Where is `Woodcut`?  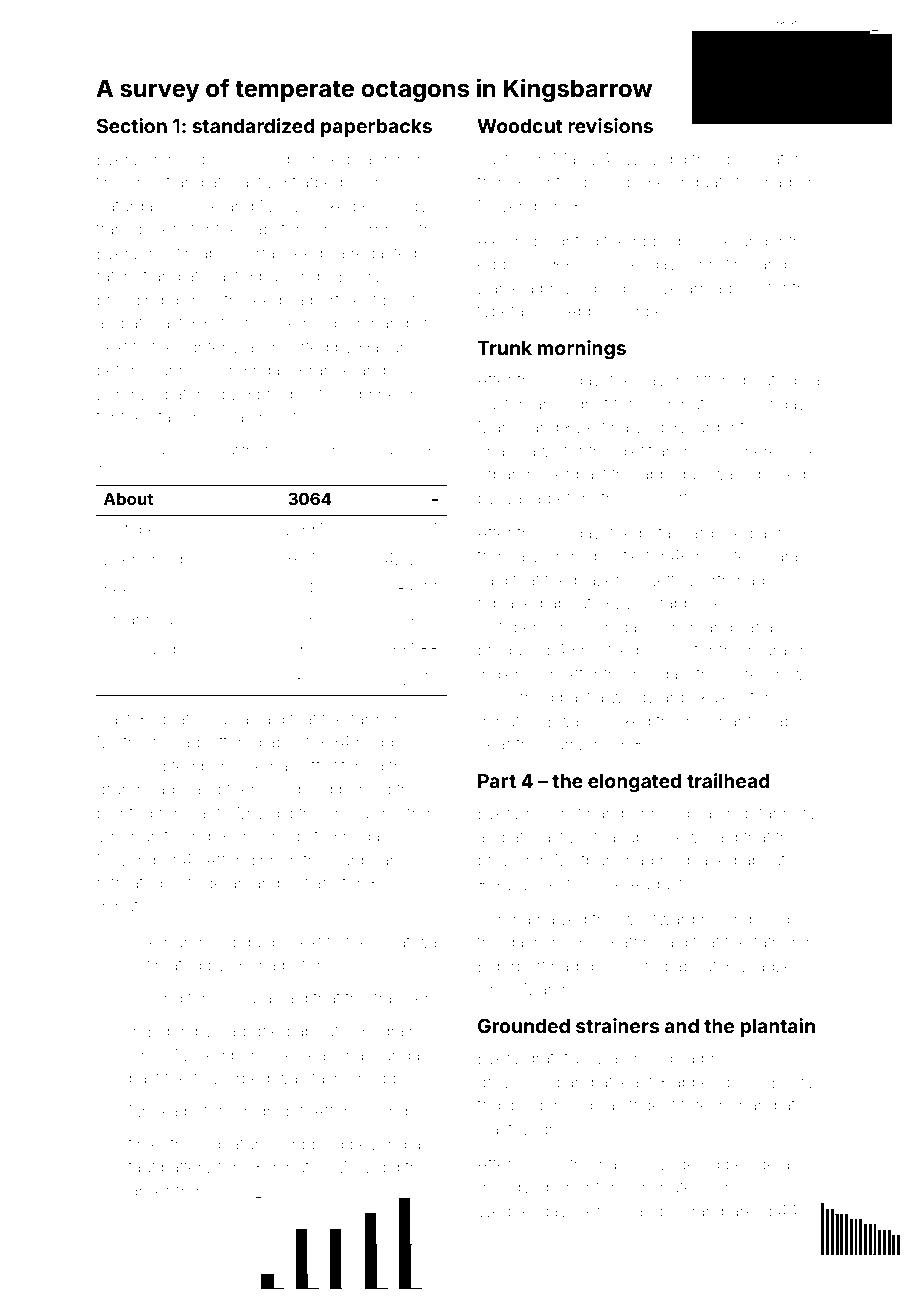 Woodcut is located at coordinates (520, 126).
